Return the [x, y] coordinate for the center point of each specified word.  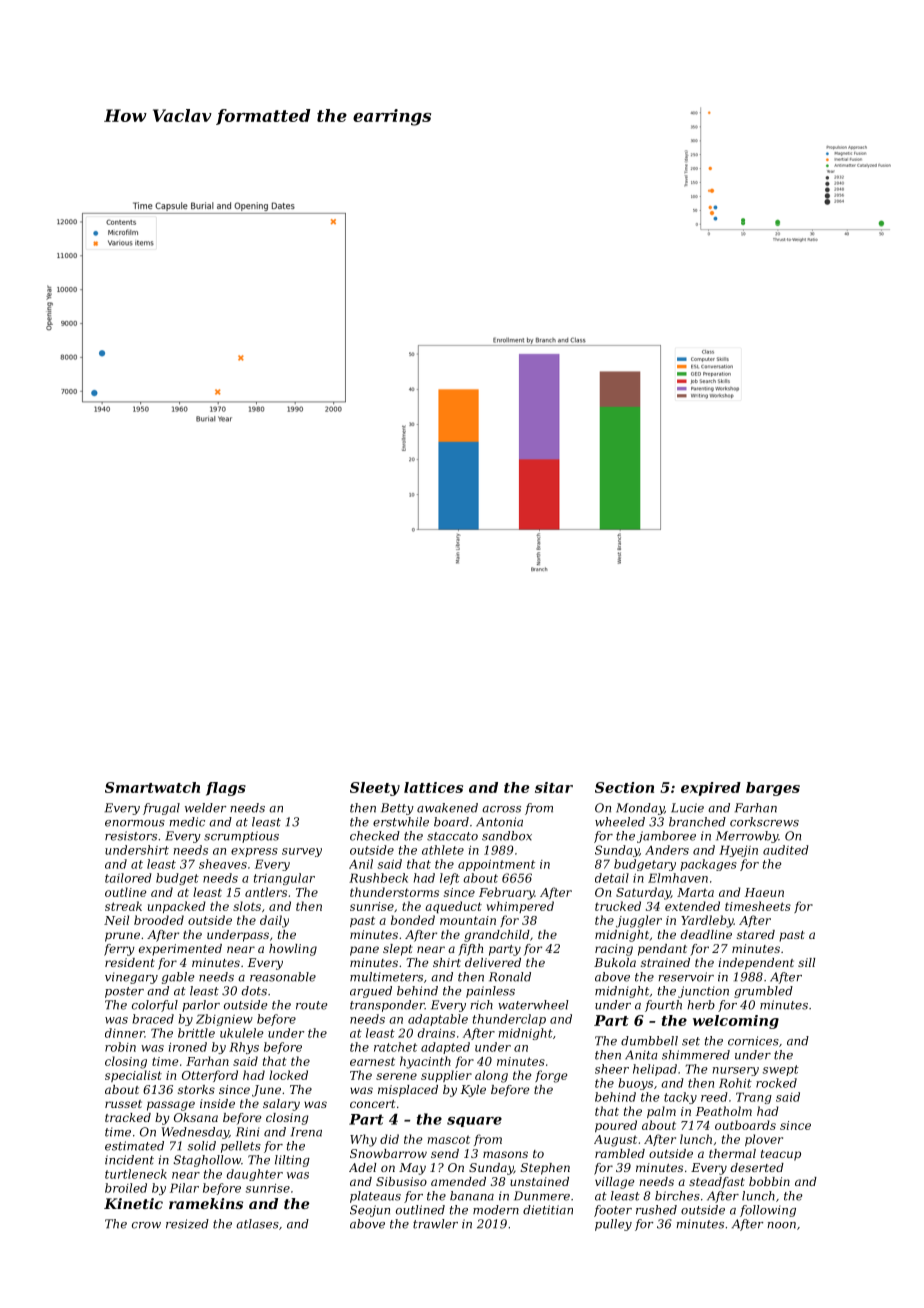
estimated [134, 1146]
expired [711, 789]
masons [505, 1154]
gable [178, 978]
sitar [554, 787]
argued [371, 992]
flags [226, 789]
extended [692, 906]
